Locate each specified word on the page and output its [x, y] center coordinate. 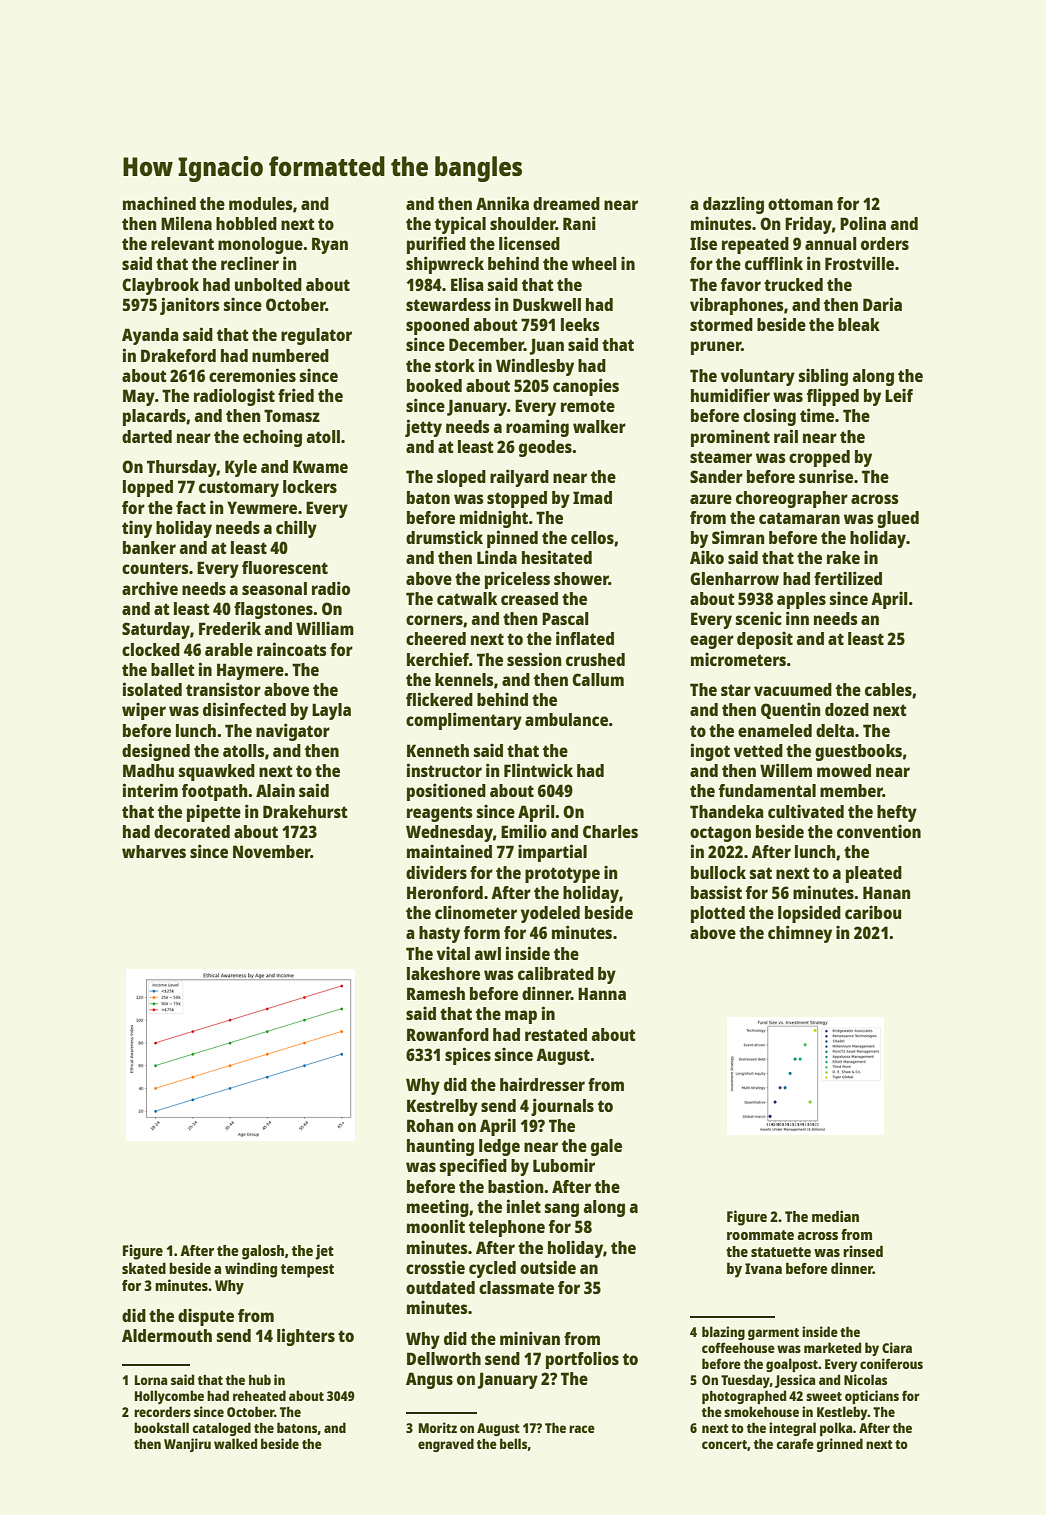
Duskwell [547, 304]
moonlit [436, 1226]
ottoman [800, 204]
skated [144, 1268]
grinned [839, 1445]
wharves [154, 851]
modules [261, 203]
